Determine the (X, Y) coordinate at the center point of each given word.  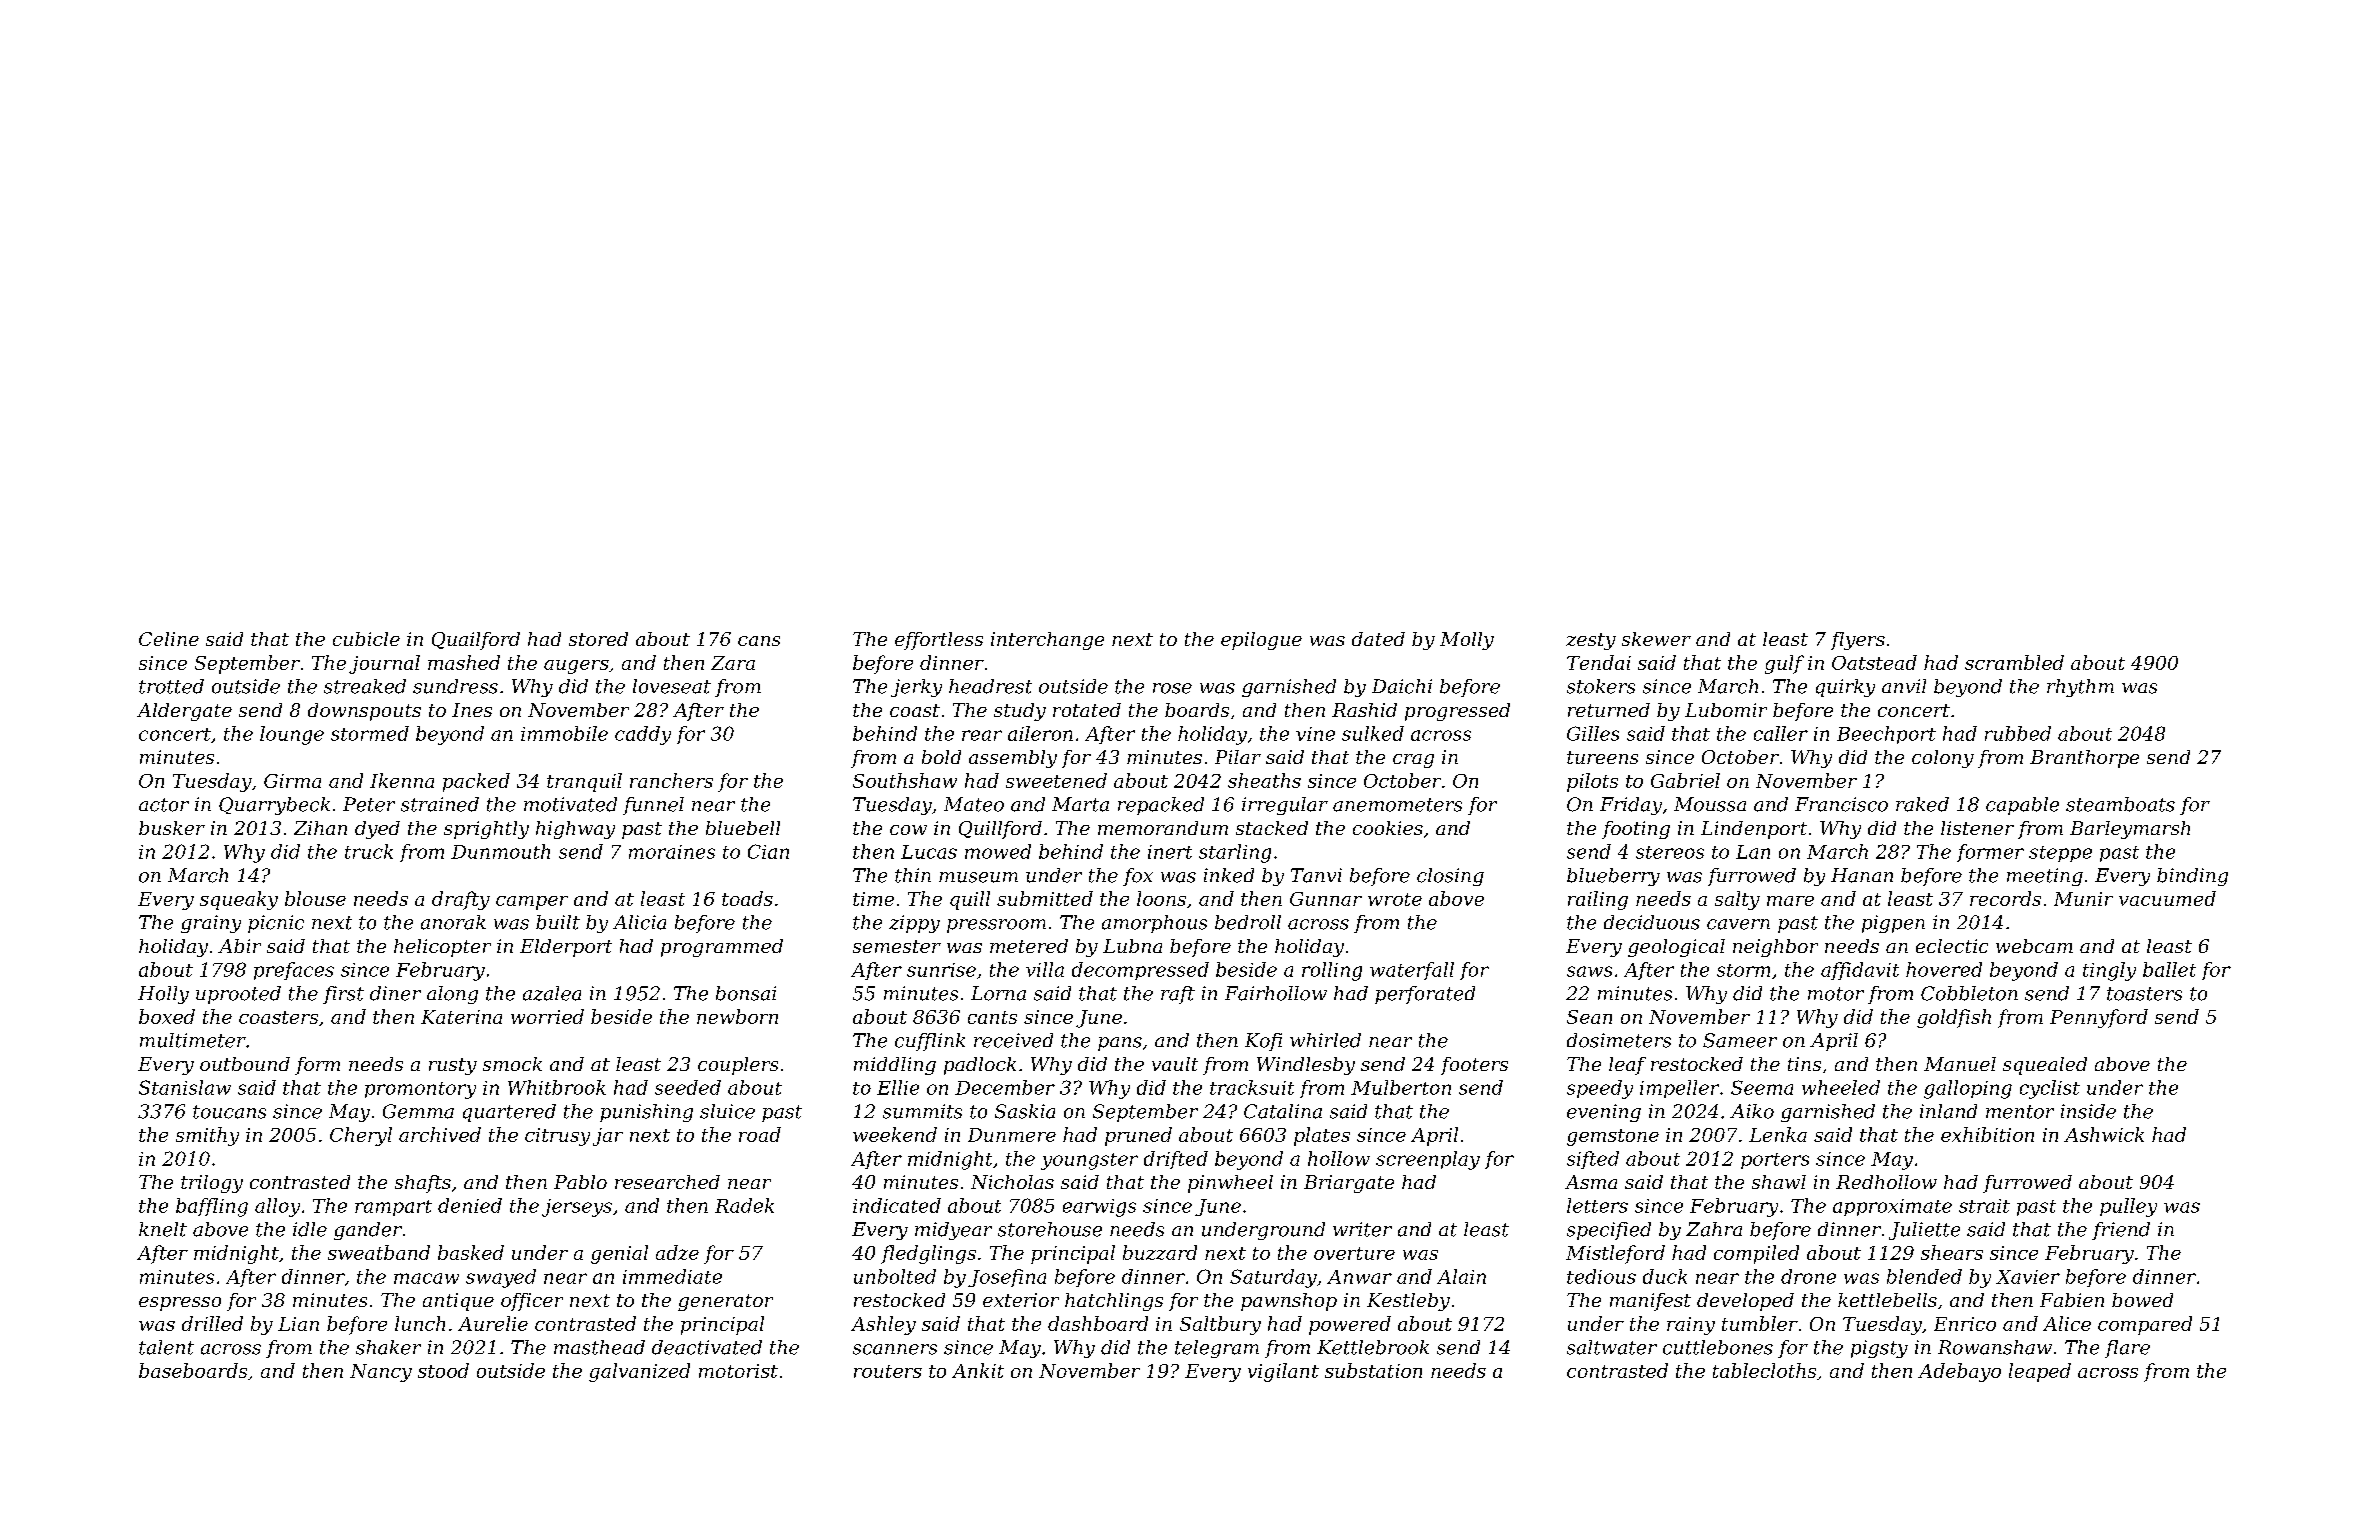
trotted (171, 686)
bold (941, 757)
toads (747, 898)
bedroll (1248, 922)
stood (443, 1370)
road (760, 1134)
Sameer (1740, 1040)
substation (1373, 1370)
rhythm (2080, 688)
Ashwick (2104, 1134)
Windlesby (1306, 1066)
